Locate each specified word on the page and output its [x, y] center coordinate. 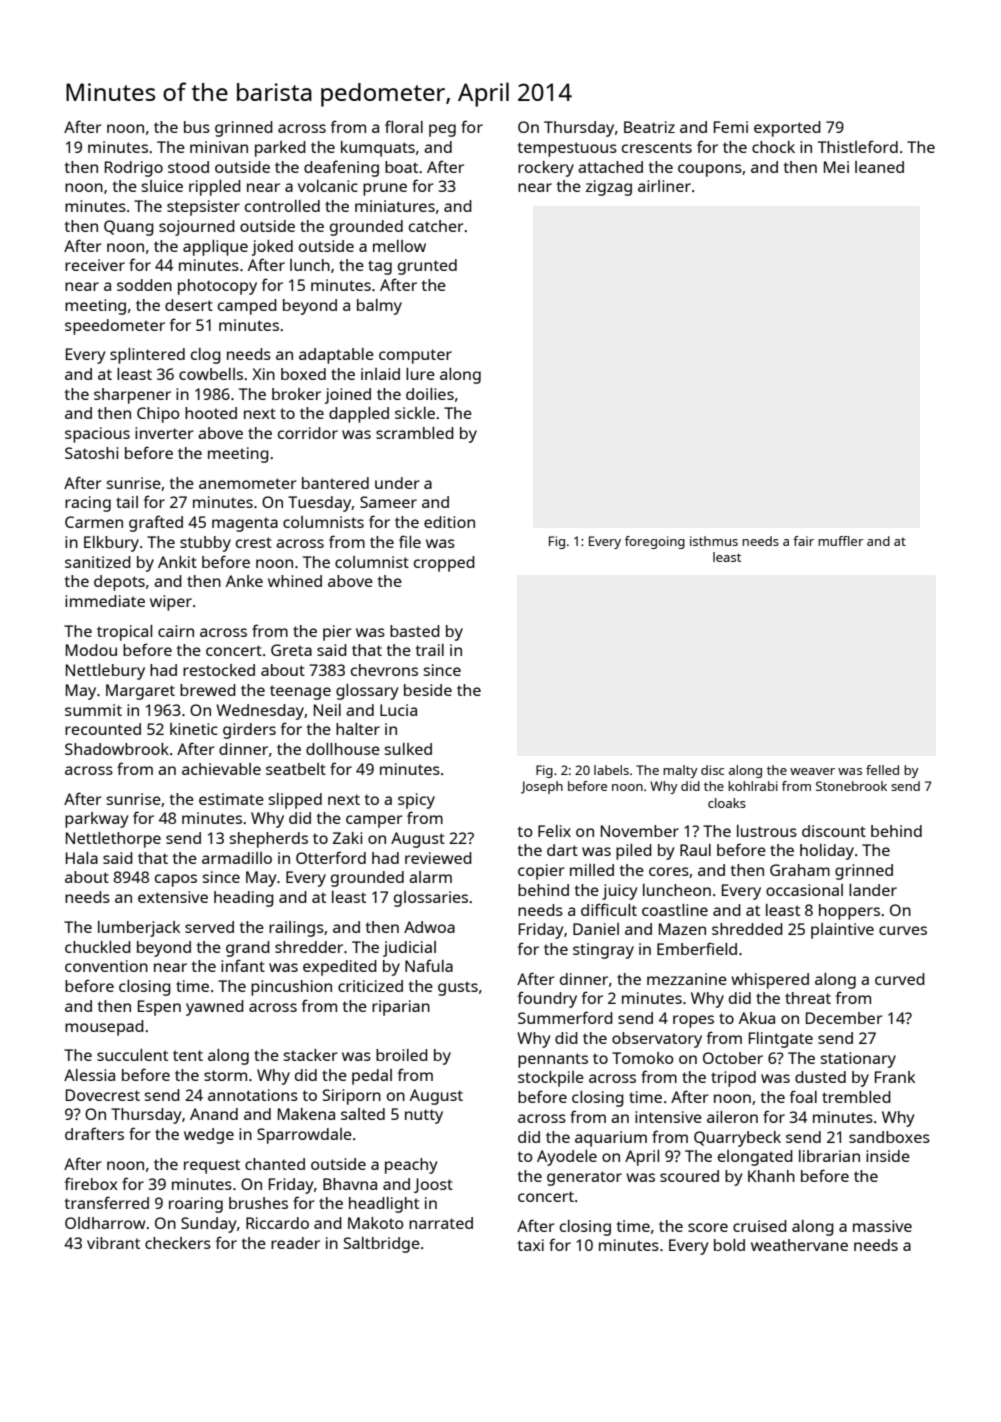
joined [348, 396]
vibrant [113, 1243]
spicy [416, 801]
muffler [841, 541]
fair [803, 541]
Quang [129, 228]
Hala [82, 858]
